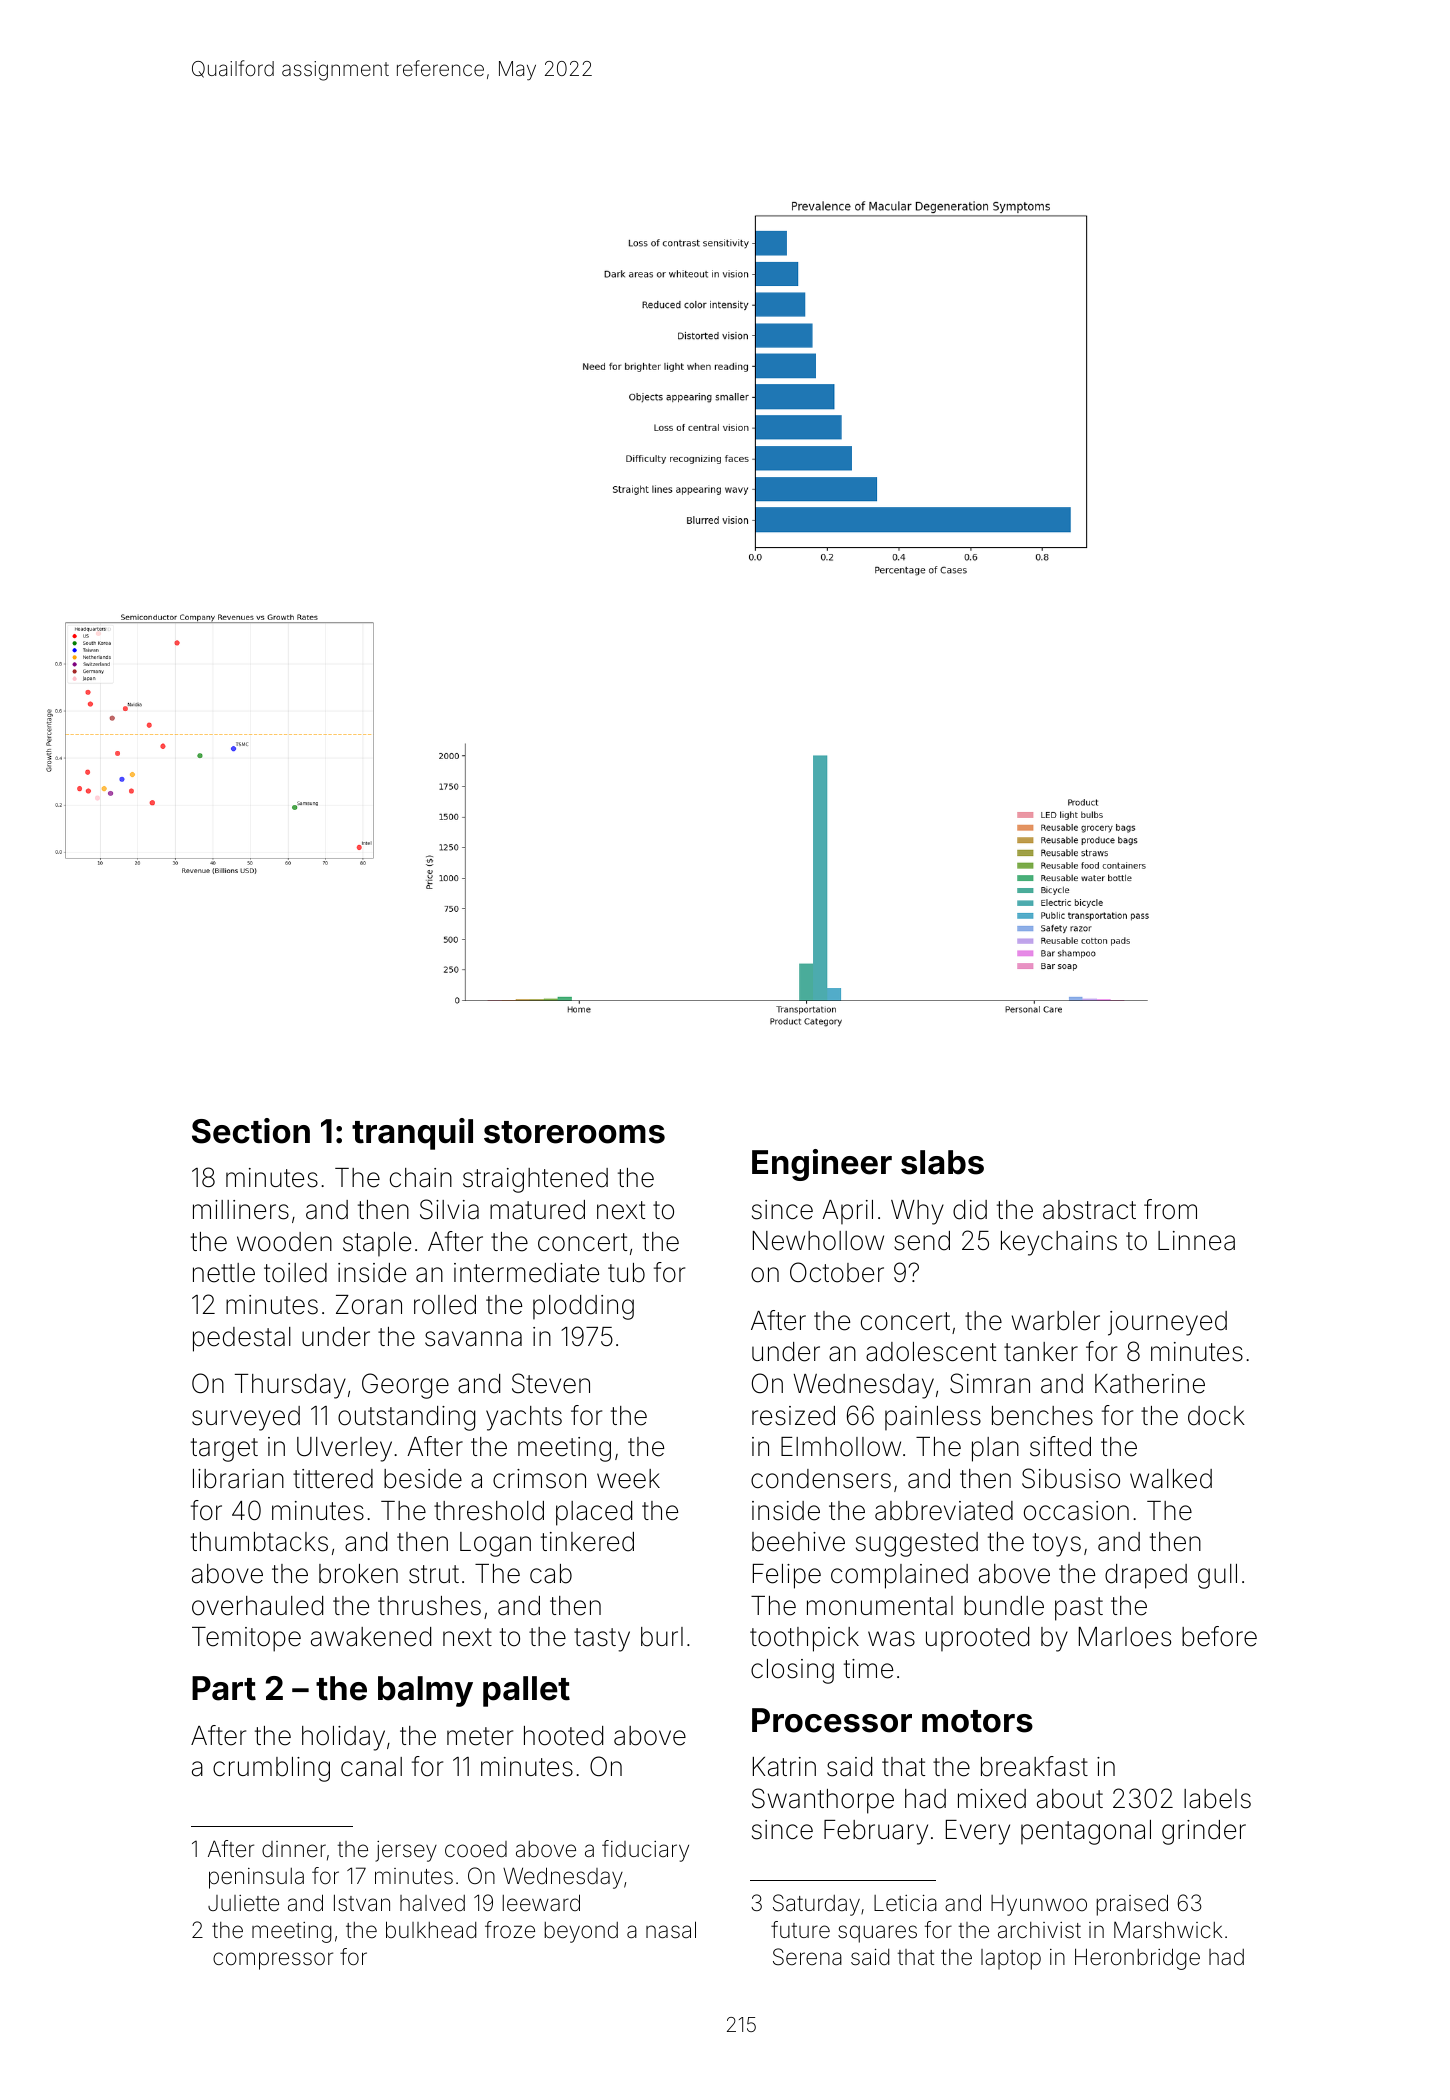  I want to click on from, so click(1170, 1209).
